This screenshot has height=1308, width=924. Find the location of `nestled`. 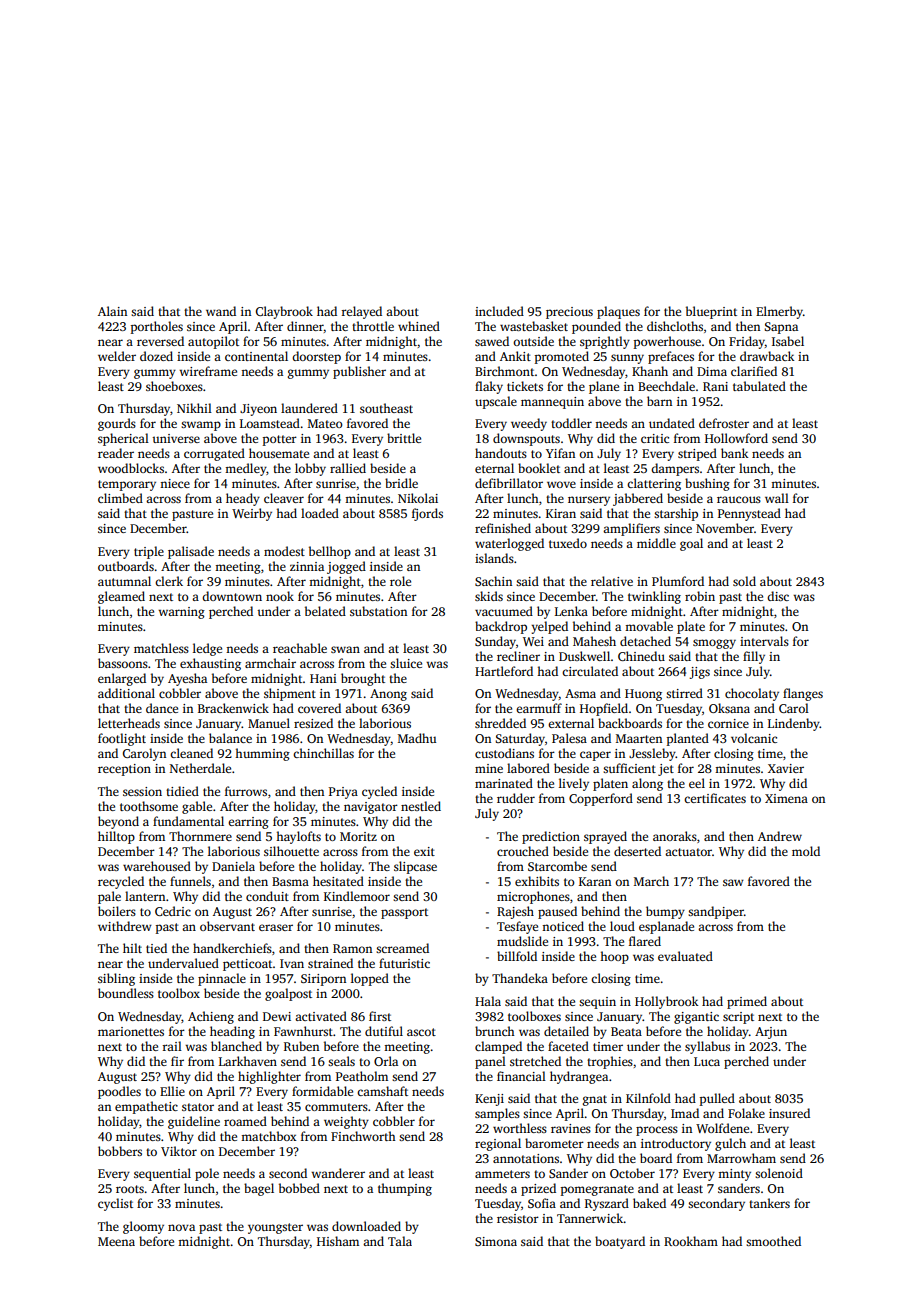

nestled is located at coordinates (421, 806).
